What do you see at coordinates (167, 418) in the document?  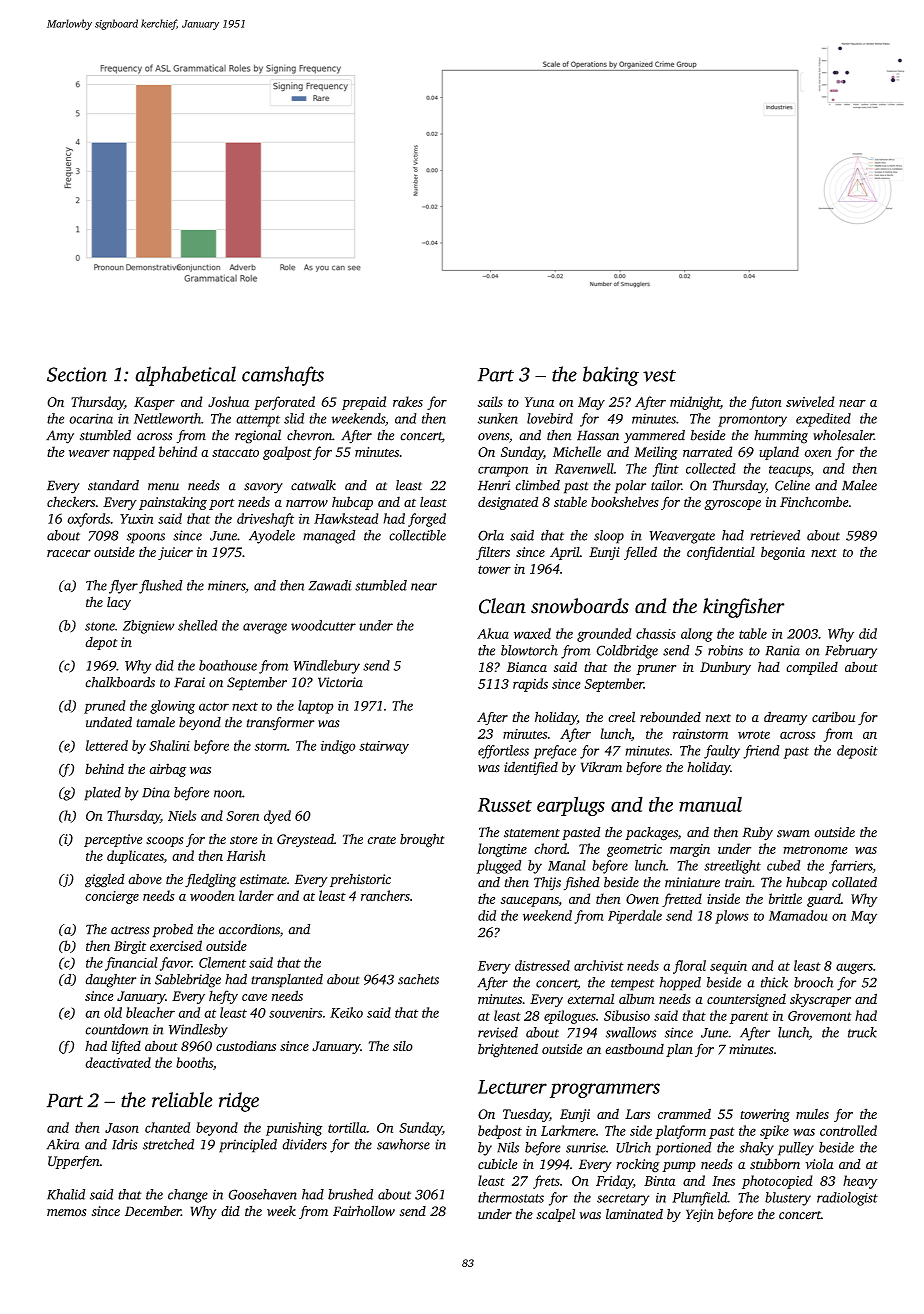 I see `Nettleworth` at bounding box center [167, 418].
